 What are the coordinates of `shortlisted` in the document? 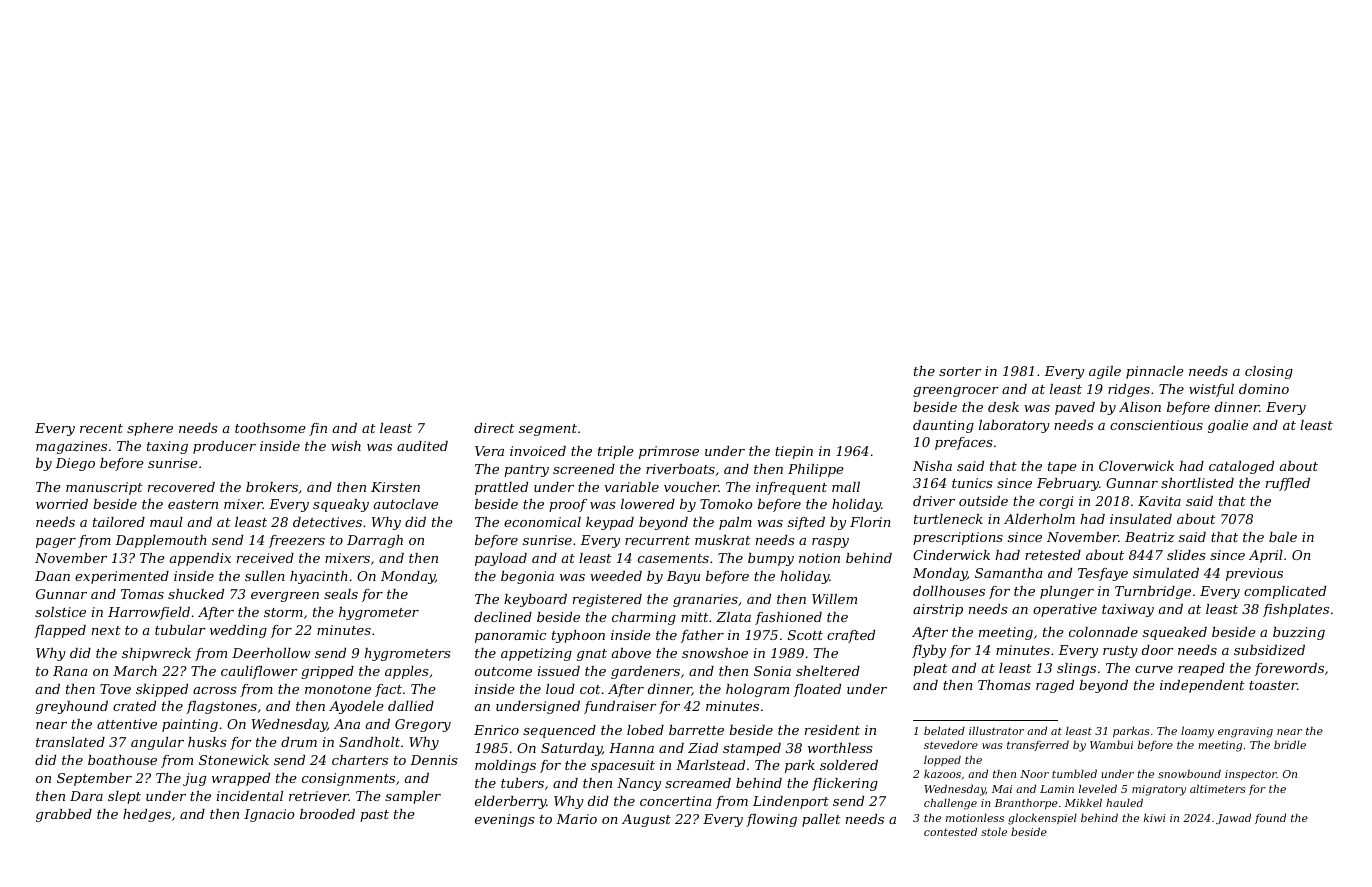 It's located at (1197, 483).
